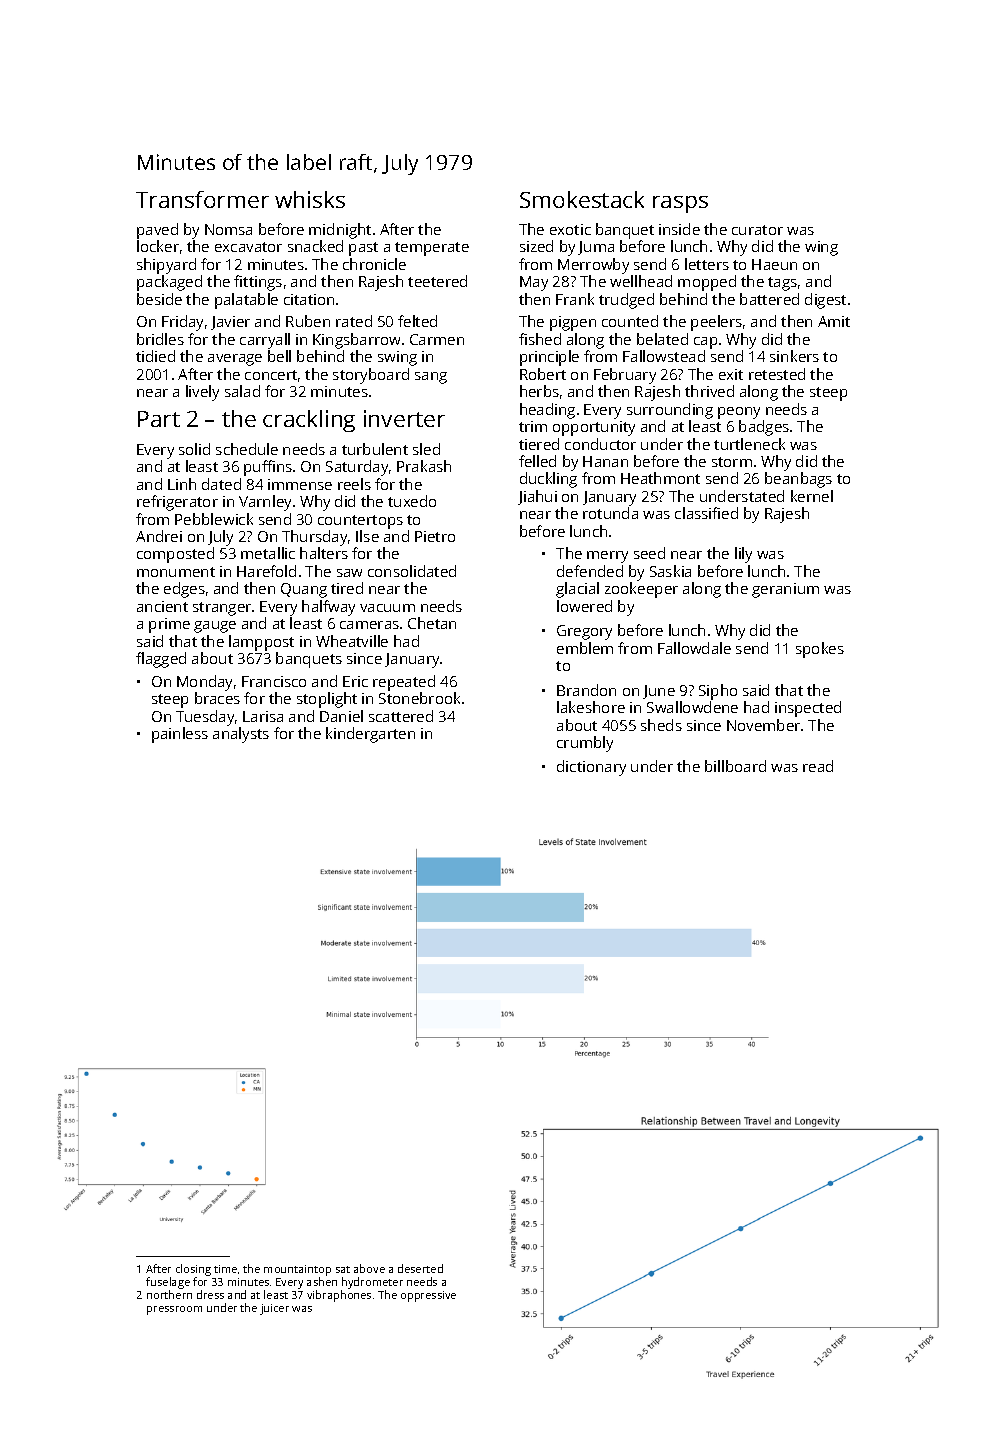 The height and width of the screenshot is (1434, 990). I want to click on Smokestack, so click(582, 199).
